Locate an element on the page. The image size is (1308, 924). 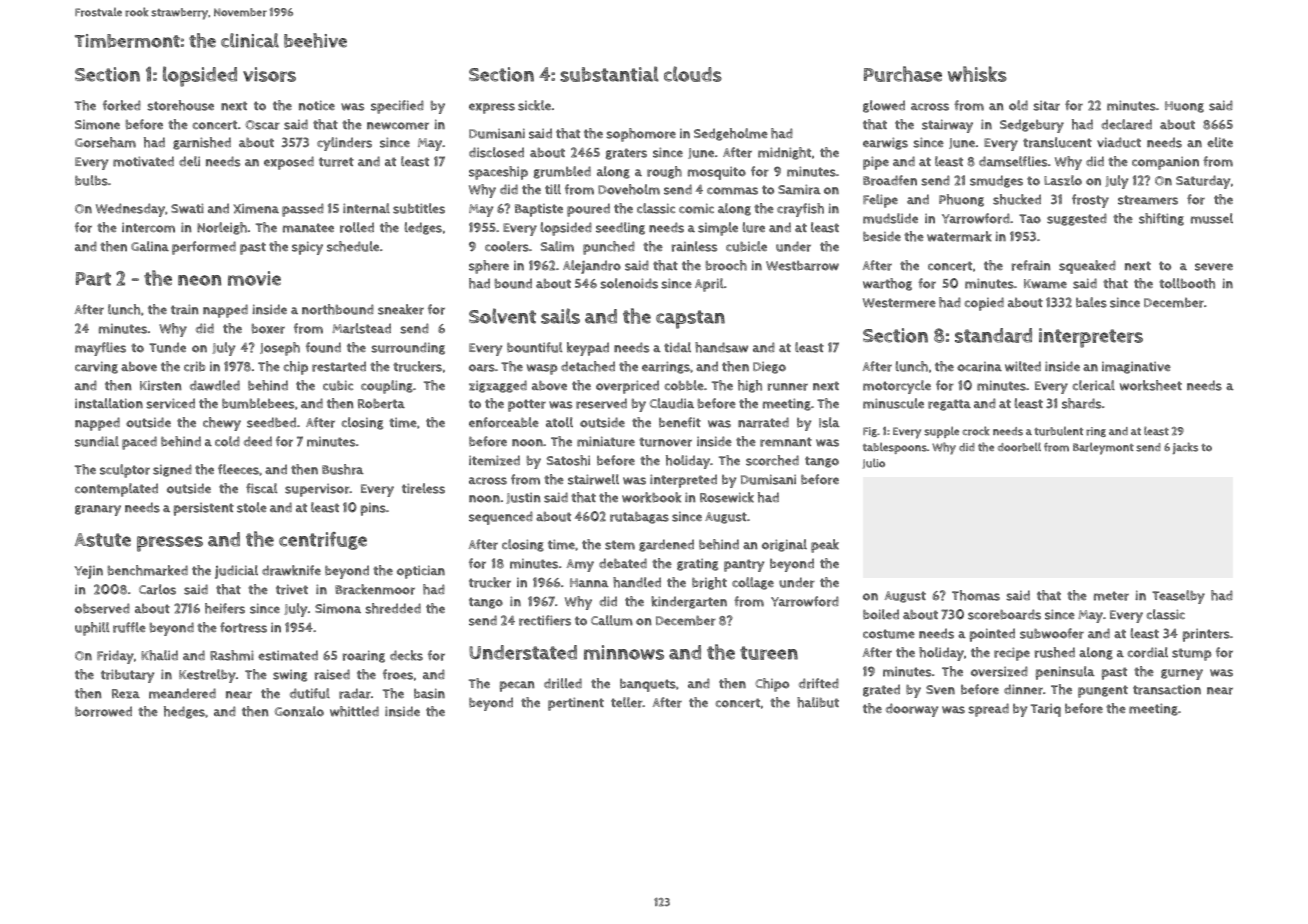
shucked is located at coordinates (1017, 199).
